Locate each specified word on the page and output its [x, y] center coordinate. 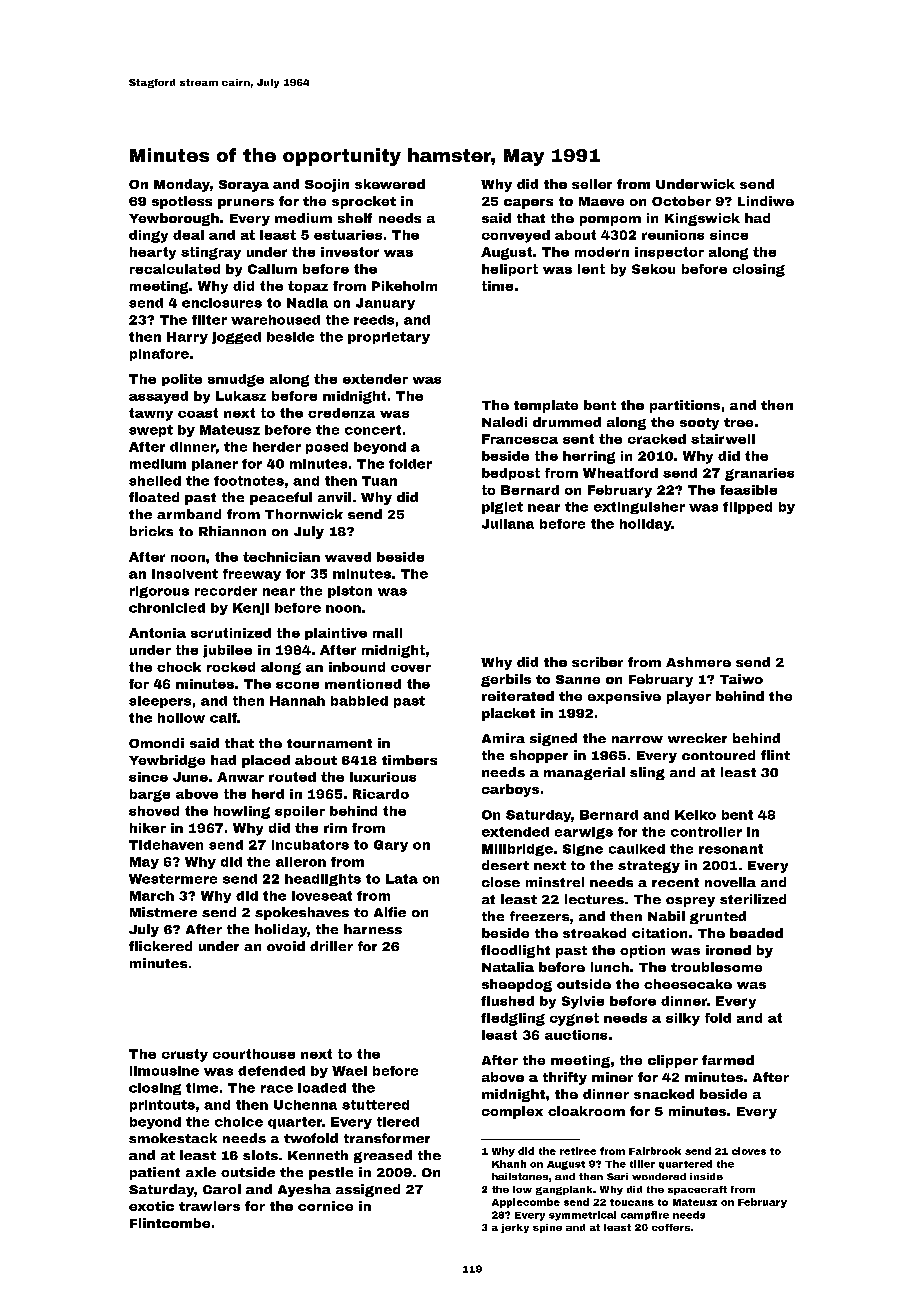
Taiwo [741, 679]
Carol [222, 1189]
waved [348, 557]
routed [292, 777]
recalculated [175, 269]
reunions [673, 235]
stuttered [375, 1105]
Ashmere [698, 662]
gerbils [506, 680]
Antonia [157, 633]
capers [528, 204]
